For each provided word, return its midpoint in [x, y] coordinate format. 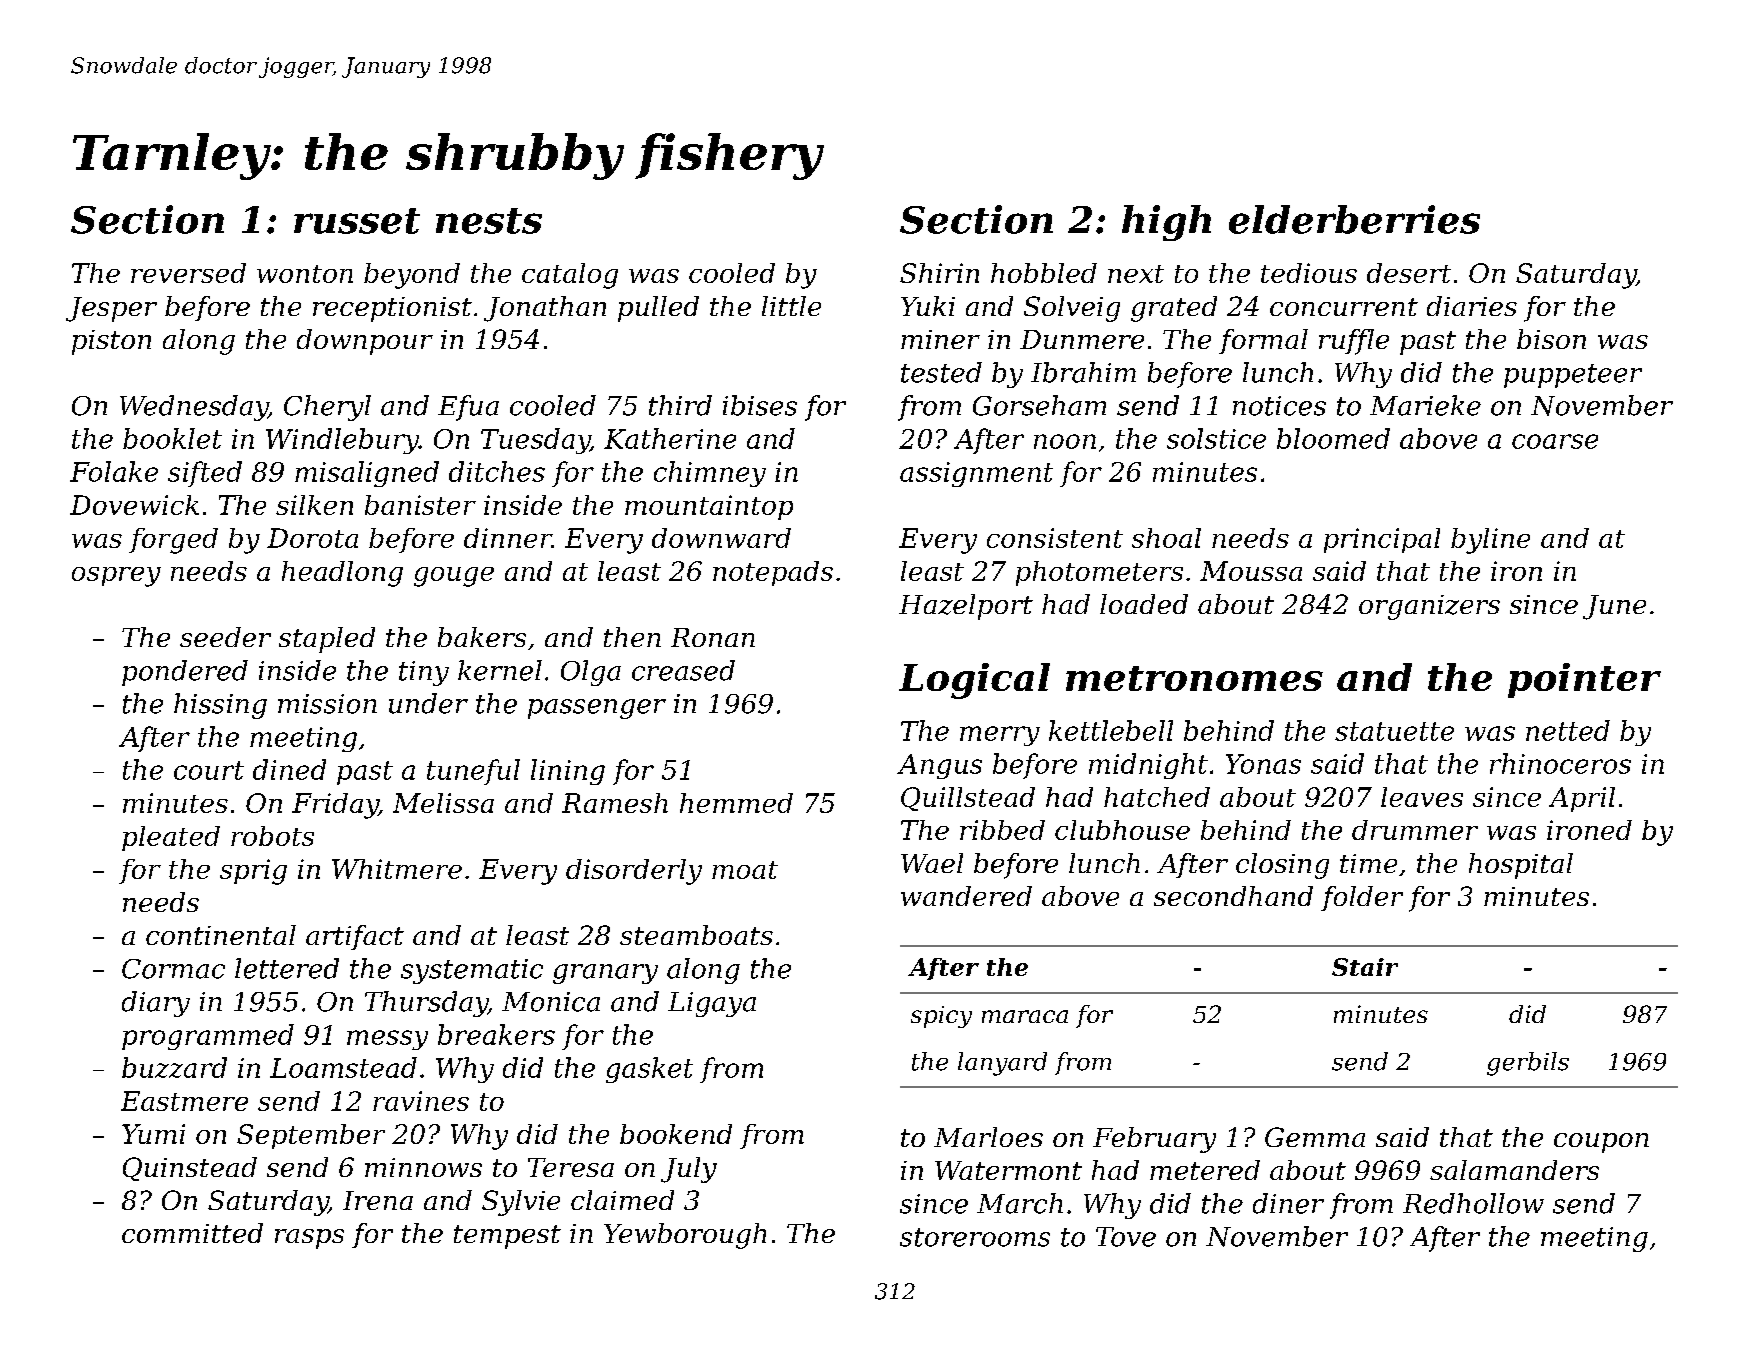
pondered [185, 673]
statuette [1394, 731]
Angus [939, 766]
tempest [507, 1237]
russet [357, 221]
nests [489, 221]
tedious [1309, 273]
